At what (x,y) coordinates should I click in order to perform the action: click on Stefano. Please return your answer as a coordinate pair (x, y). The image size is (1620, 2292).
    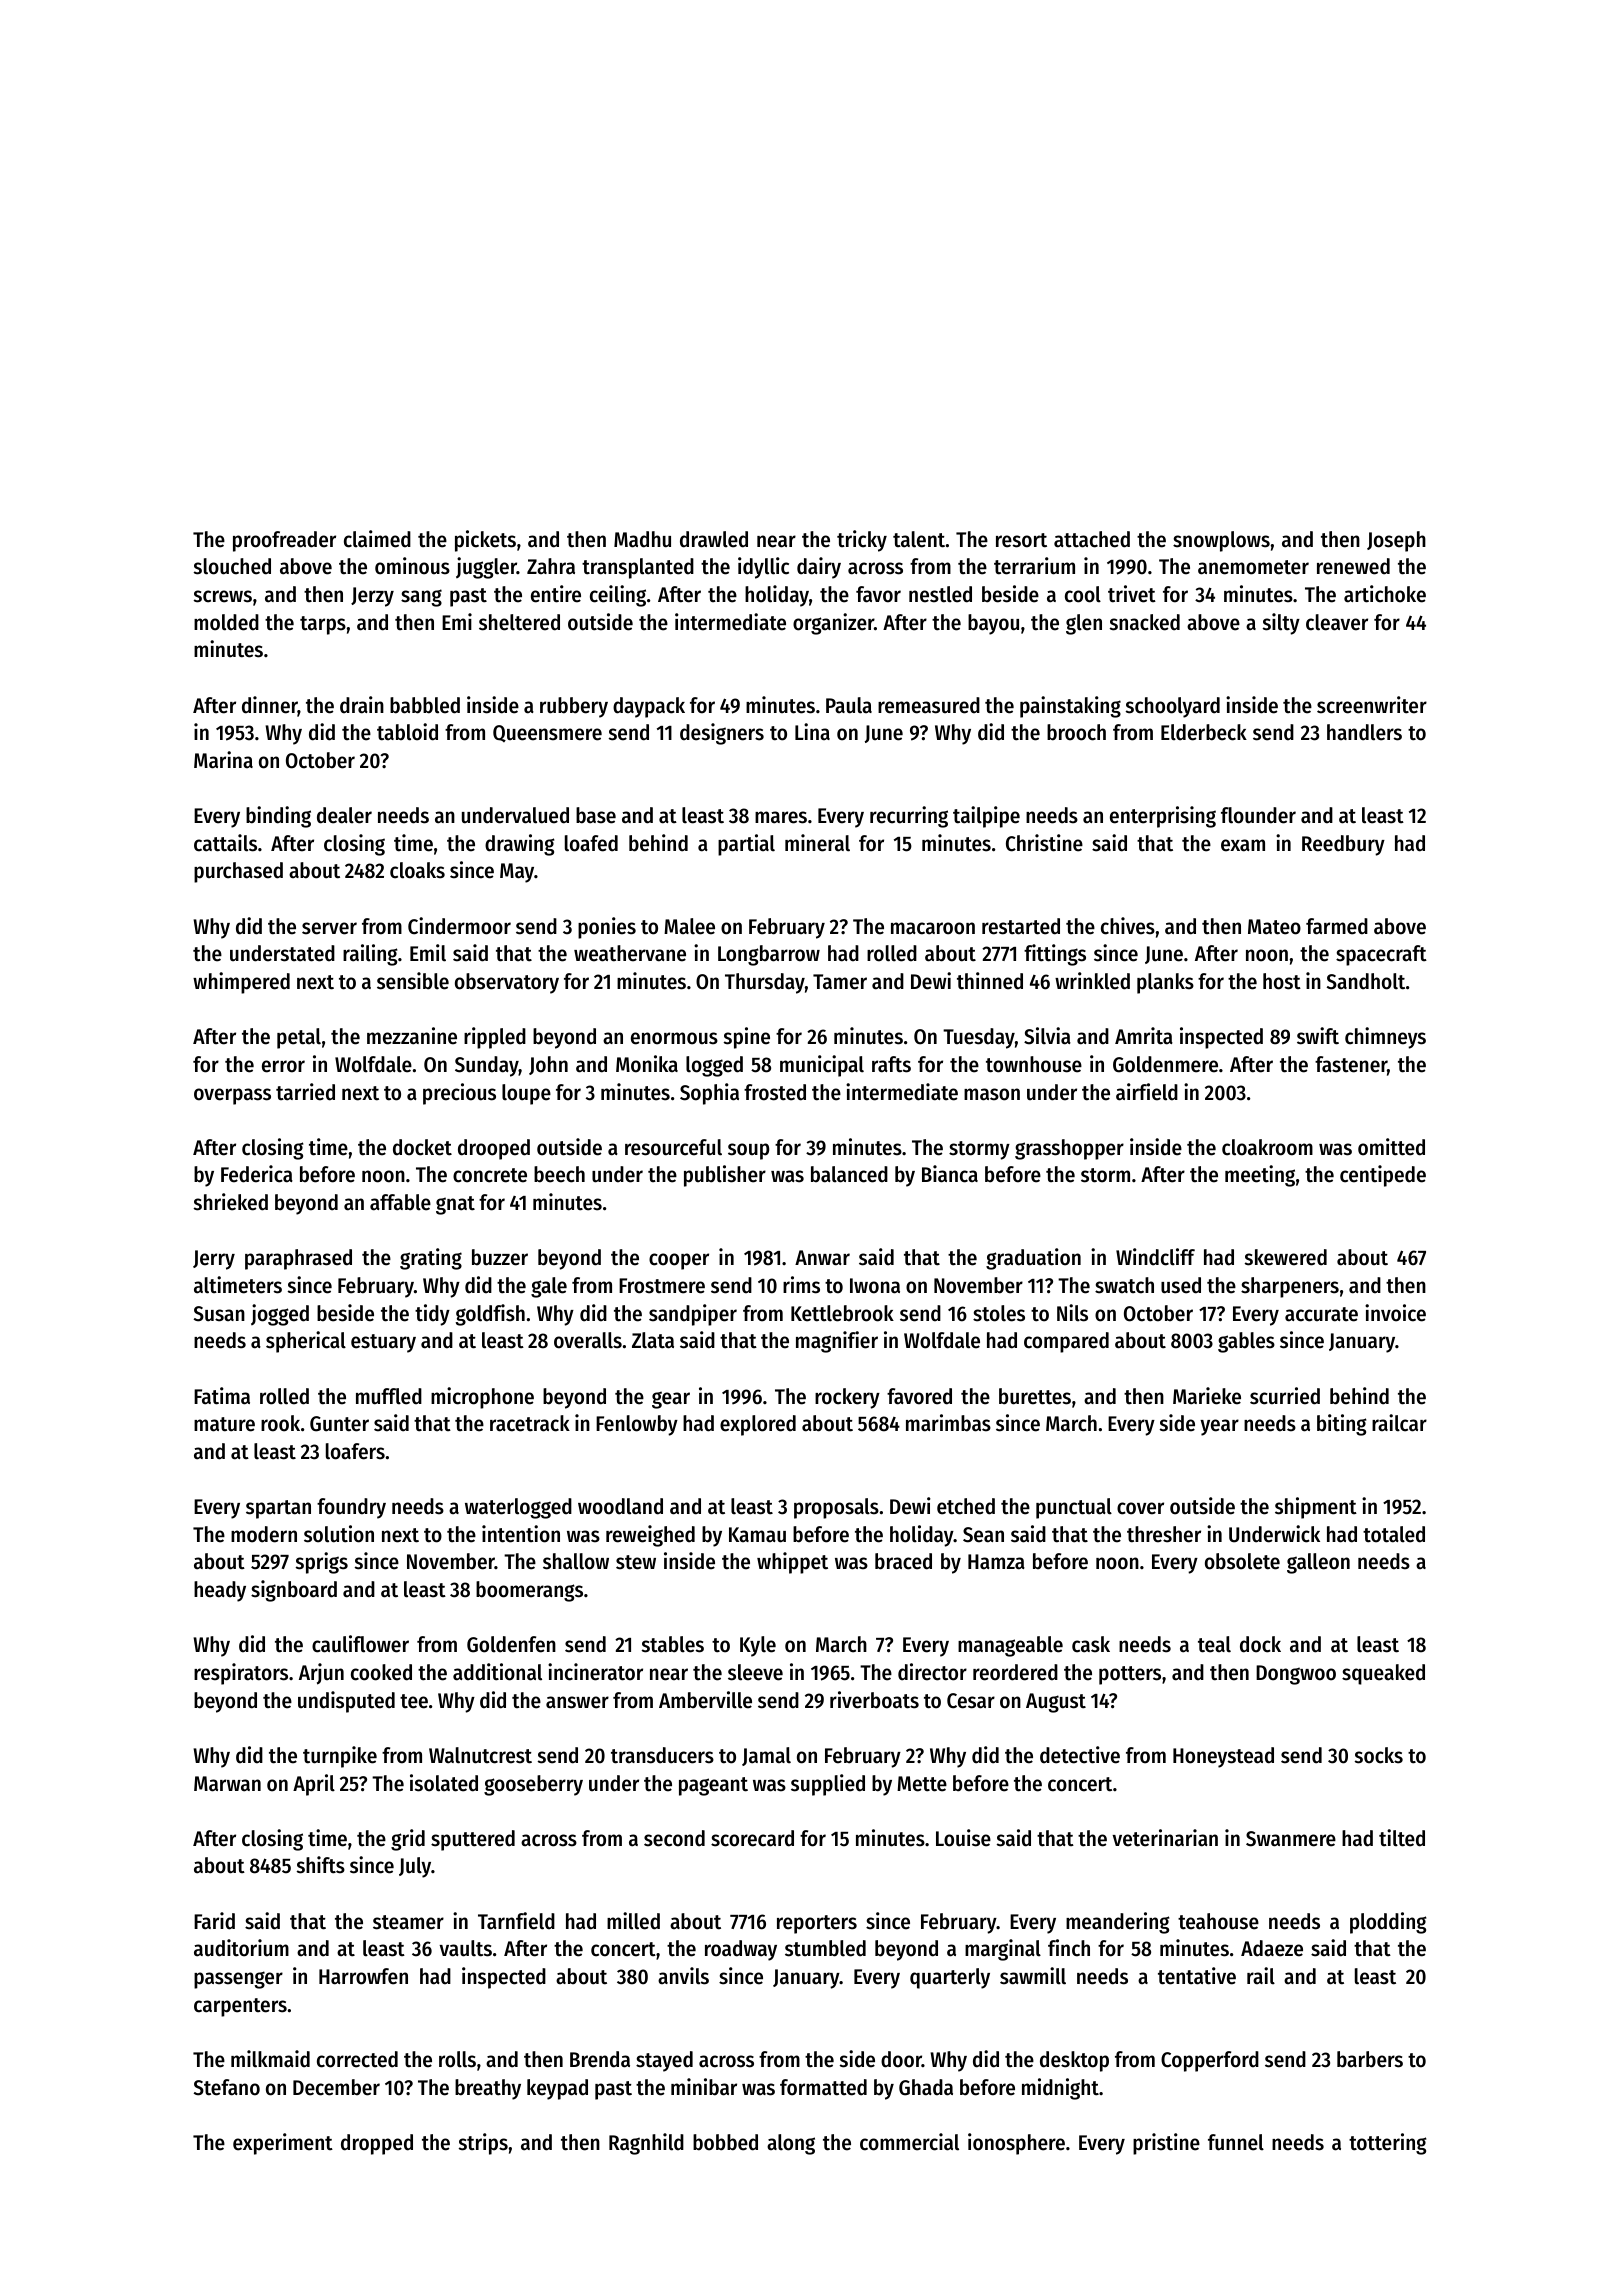
    Looking at the image, I should click on (227, 2087).
